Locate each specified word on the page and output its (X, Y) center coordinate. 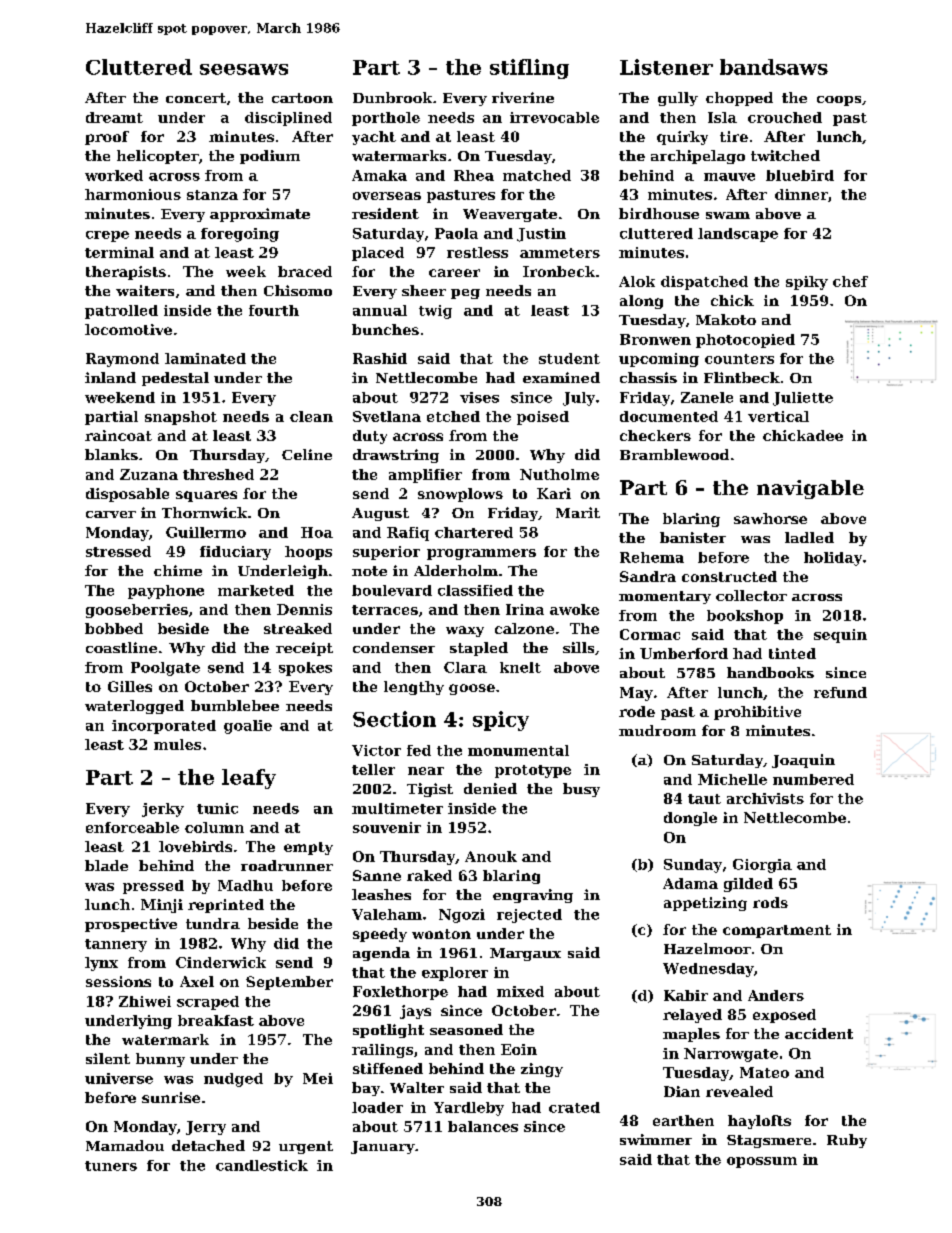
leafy (249, 779)
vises (479, 397)
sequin (840, 636)
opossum (762, 1162)
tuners (111, 1166)
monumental (518, 750)
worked (114, 175)
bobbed (114, 628)
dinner (801, 194)
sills (578, 647)
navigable (810, 489)
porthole (386, 119)
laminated (205, 358)
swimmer (656, 1139)
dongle (690, 819)
